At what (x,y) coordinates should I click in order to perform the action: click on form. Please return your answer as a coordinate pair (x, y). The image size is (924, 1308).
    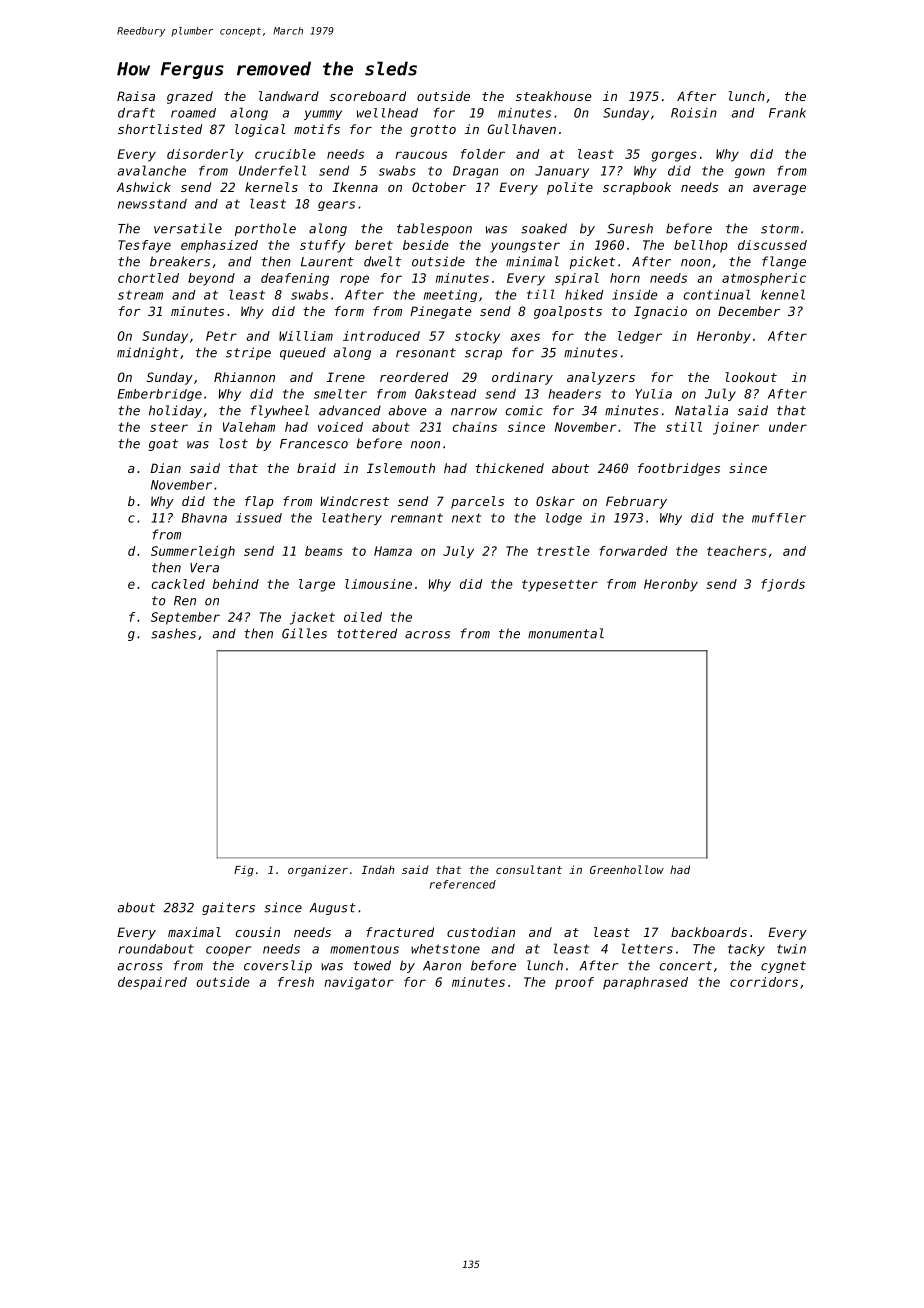
    Looking at the image, I should click on (349, 311).
